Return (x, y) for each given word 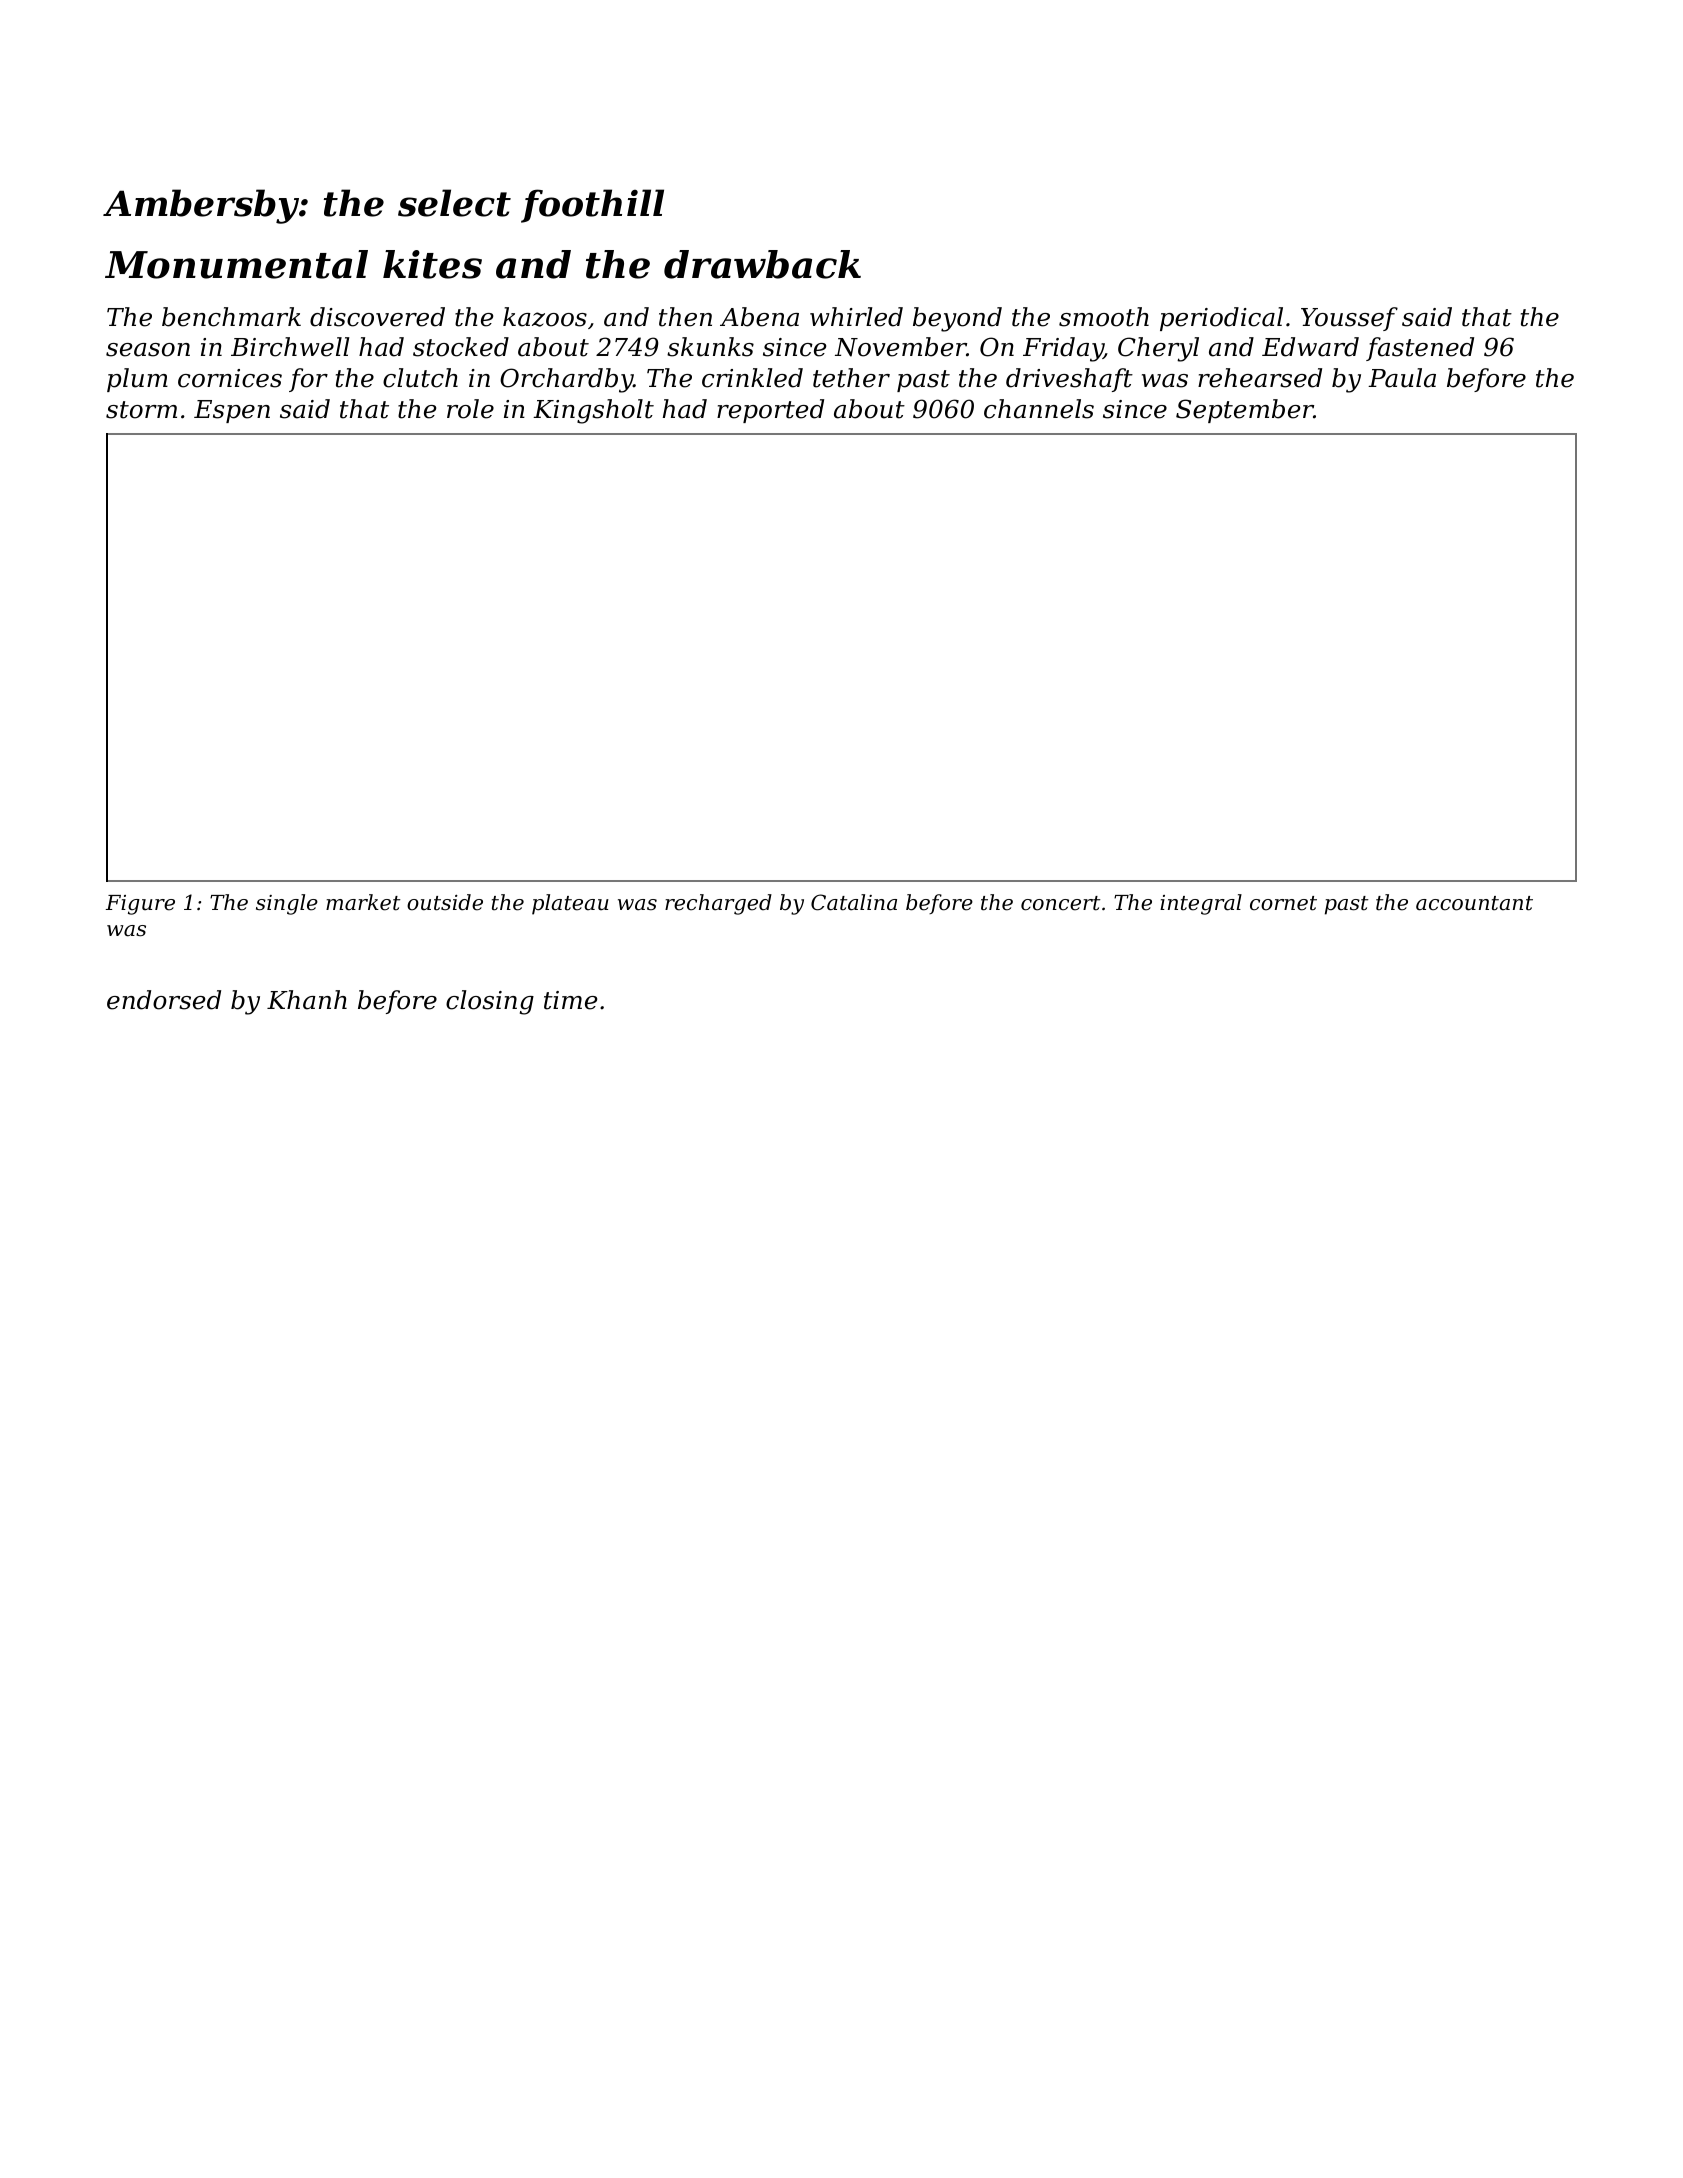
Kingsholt (593, 411)
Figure (140, 905)
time (570, 1000)
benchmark (231, 317)
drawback (762, 264)
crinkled (752, 378)
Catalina (854, 902)
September (1245, 411)
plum (137, 380)
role (470, 409)
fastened (1420, 349)
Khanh (307, 1000)
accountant (1474, 903)
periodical (1221, 319)
